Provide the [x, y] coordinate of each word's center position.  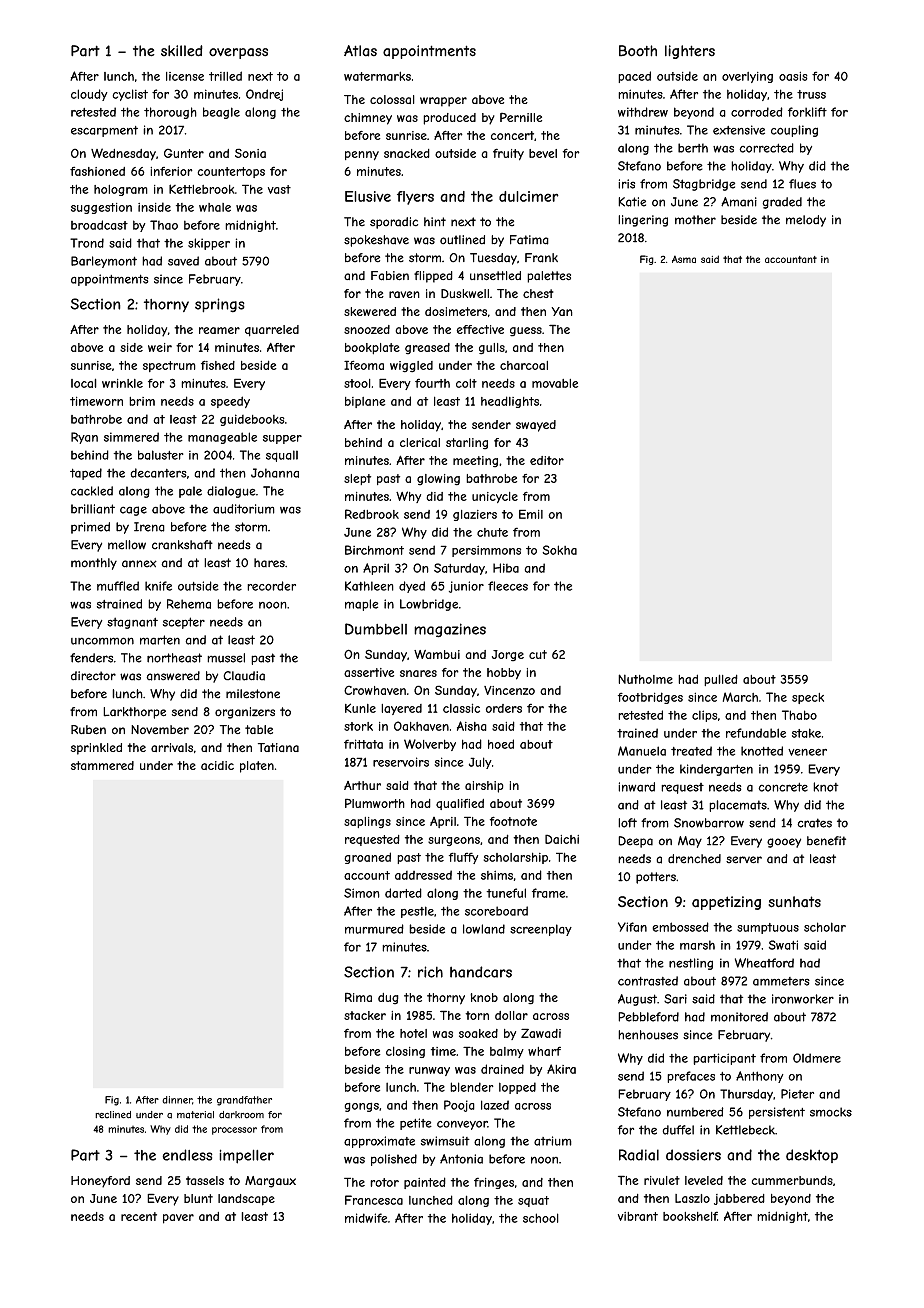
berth [693, 148]
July [480, 763]
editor [547, 460]
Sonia [250, 153]
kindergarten [716, 770]
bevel [543, 153]
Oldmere [817, 1058]
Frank [541, 258]
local [84, 383]
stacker [365, 1015]
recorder [271, 586]
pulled [721, 680]
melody [806, 221]
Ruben [88, 730]
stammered [102, 765]
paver [178, 1219]
